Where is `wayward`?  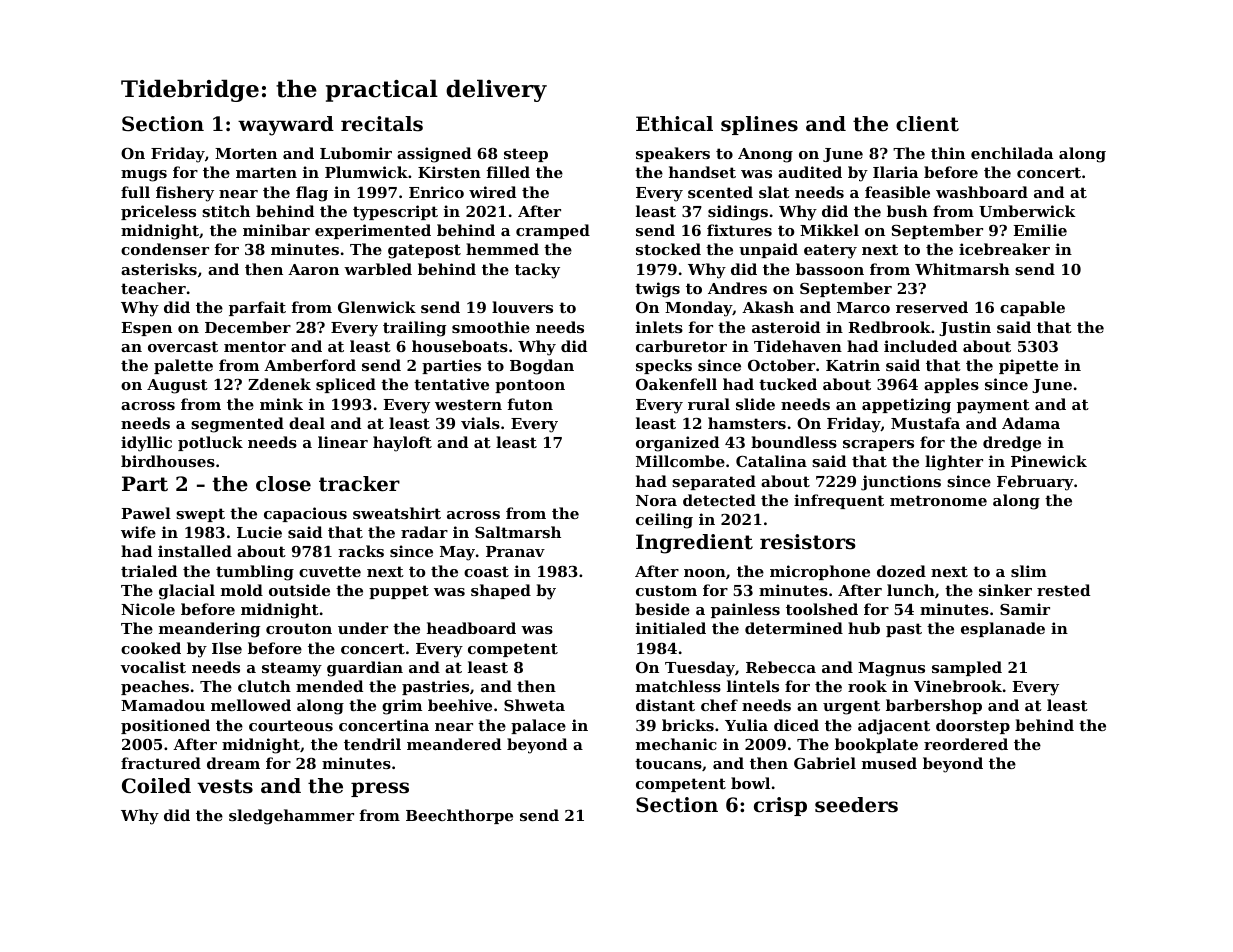 wayward is located at coordinates (286, 126).
